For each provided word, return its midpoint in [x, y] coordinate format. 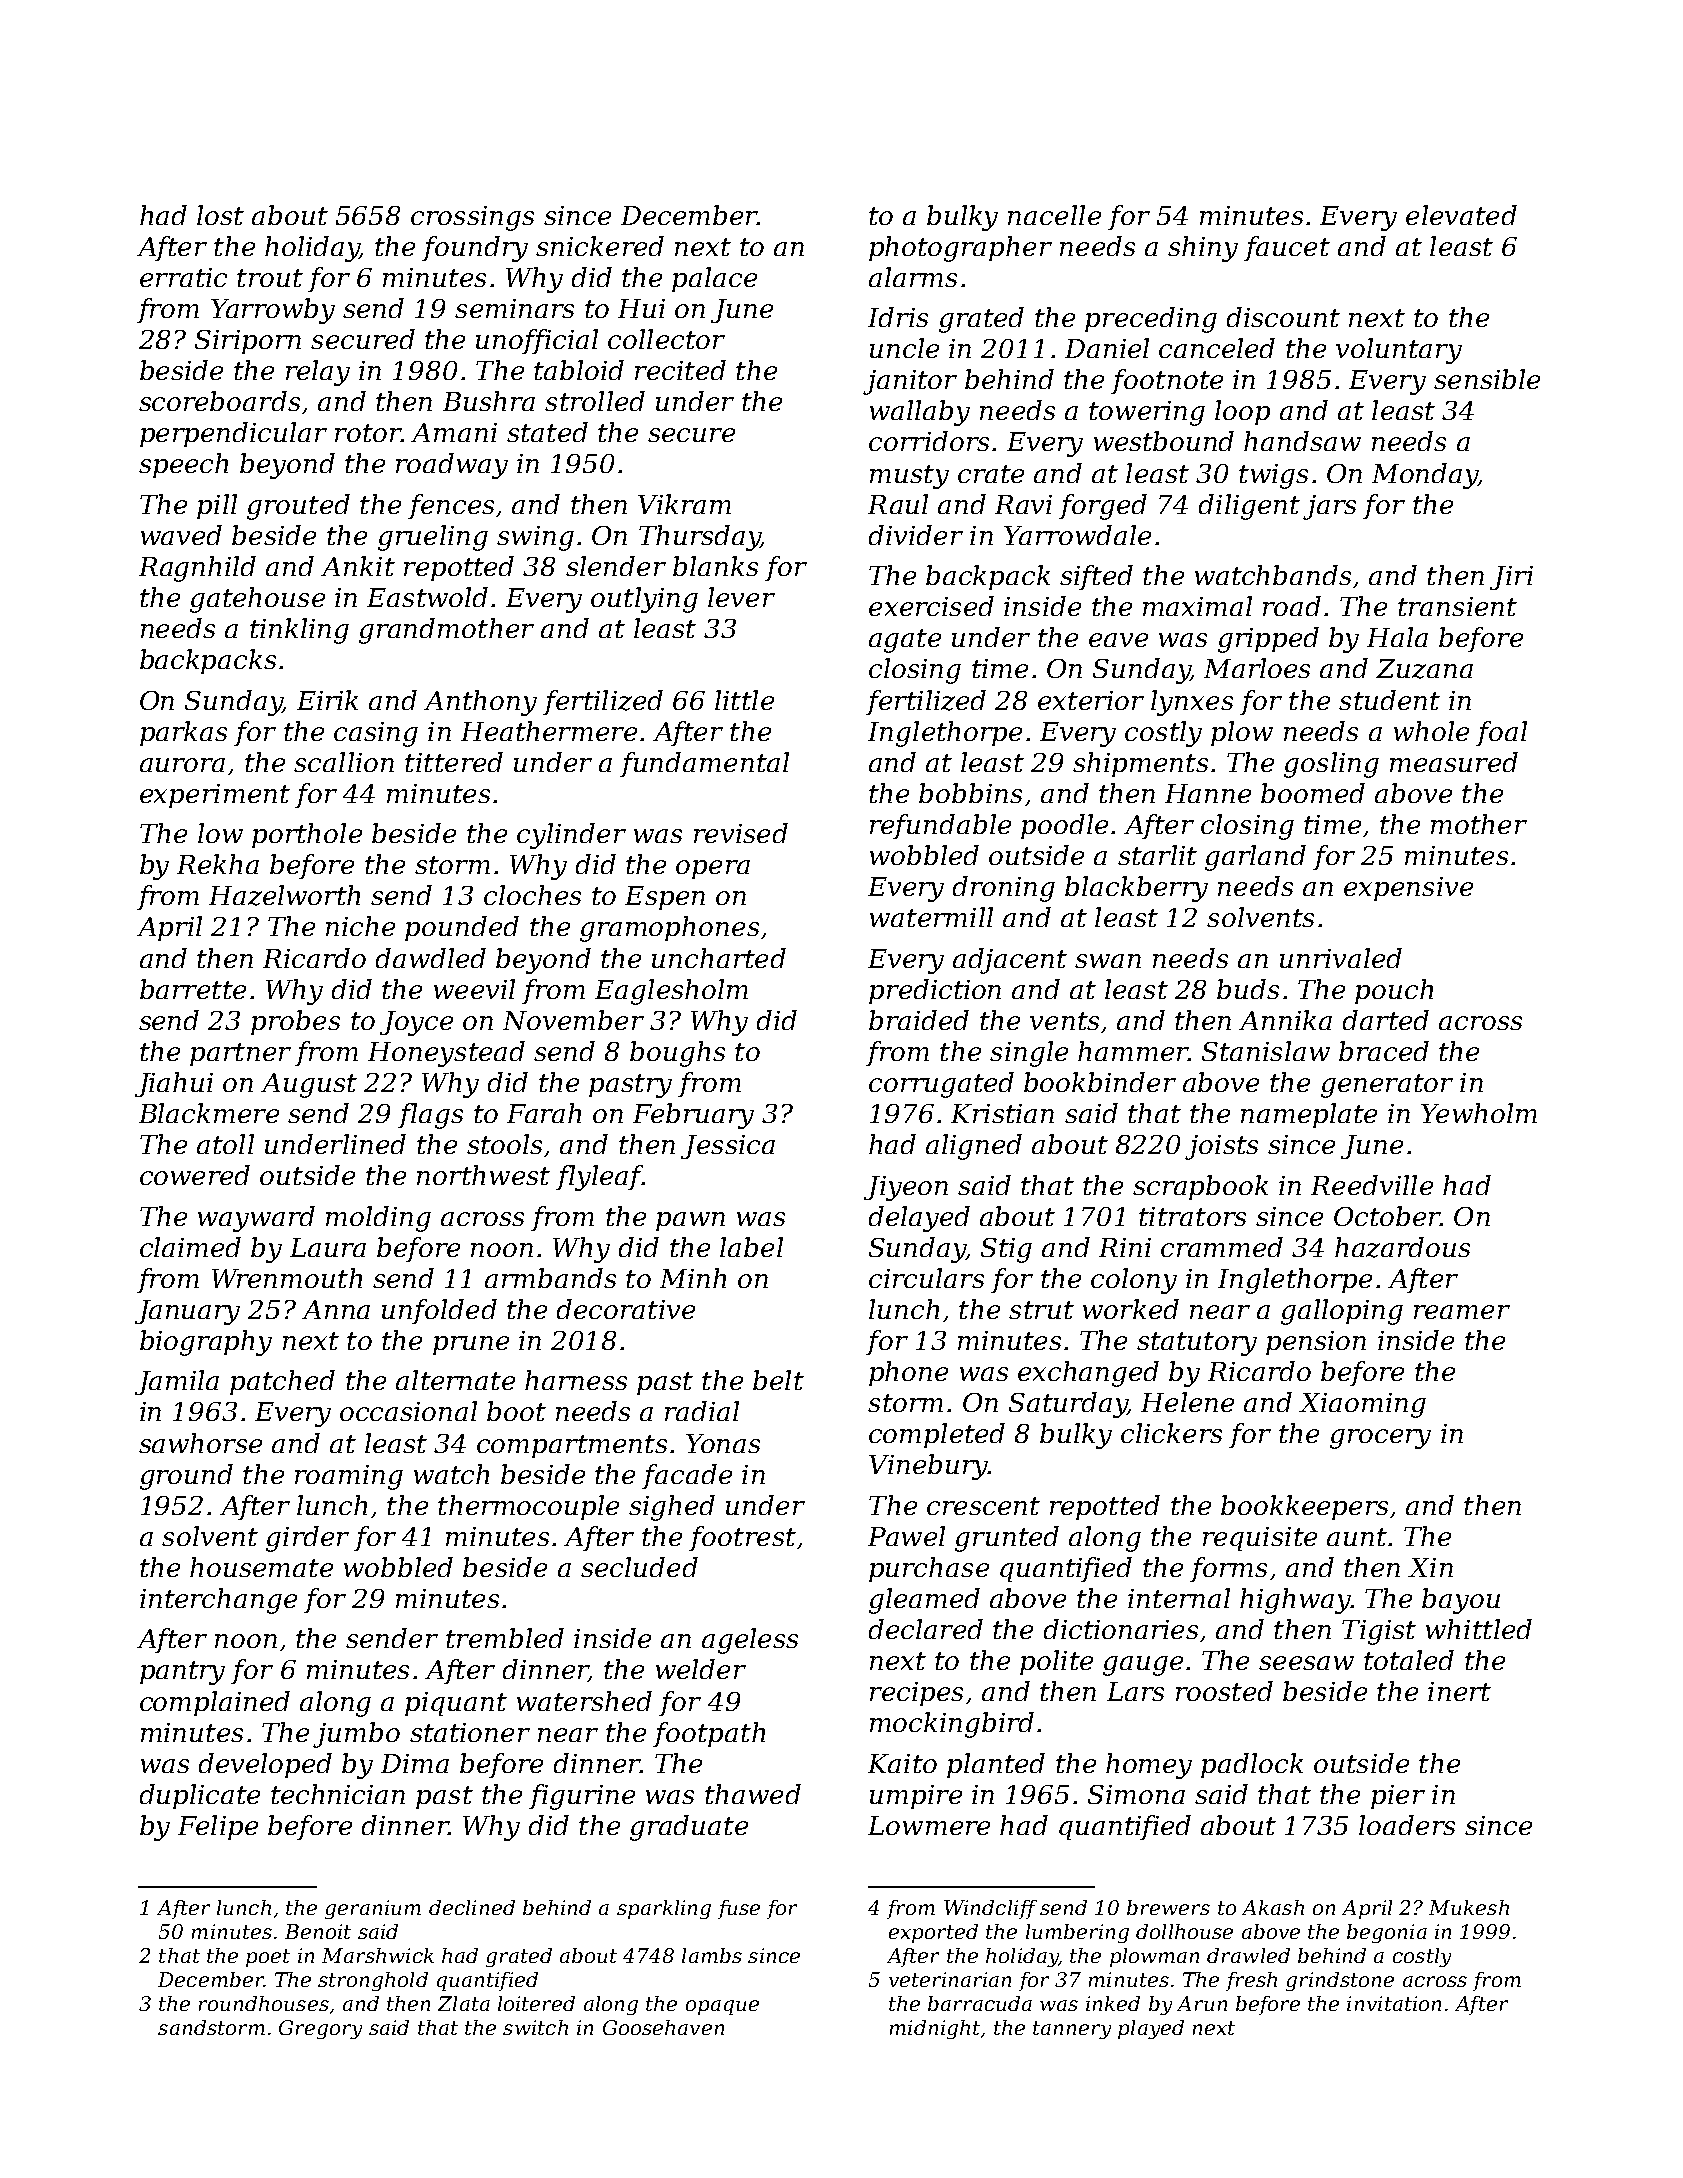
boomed [1313, 793]
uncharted [719, 958]
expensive [1408, 889]
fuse [739, 1909]
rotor [368, 433]
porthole [307, 835]
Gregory [320, 2029]
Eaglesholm [671, 992]
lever [741, 597]
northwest [483, 1175]
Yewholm [1479, 1113]
